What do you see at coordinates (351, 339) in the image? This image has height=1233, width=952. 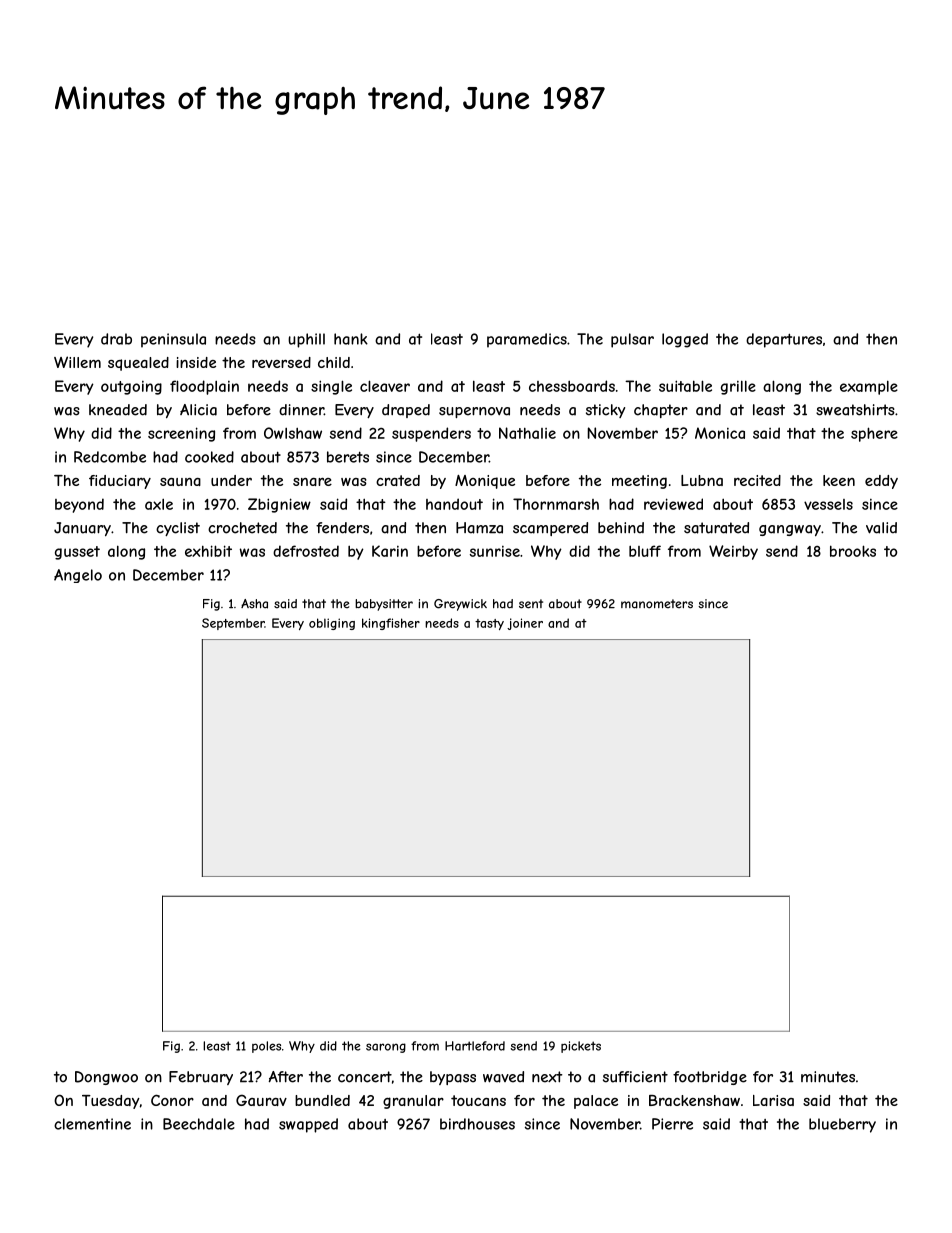 I see `hank` at bounding box center [351, 339].
